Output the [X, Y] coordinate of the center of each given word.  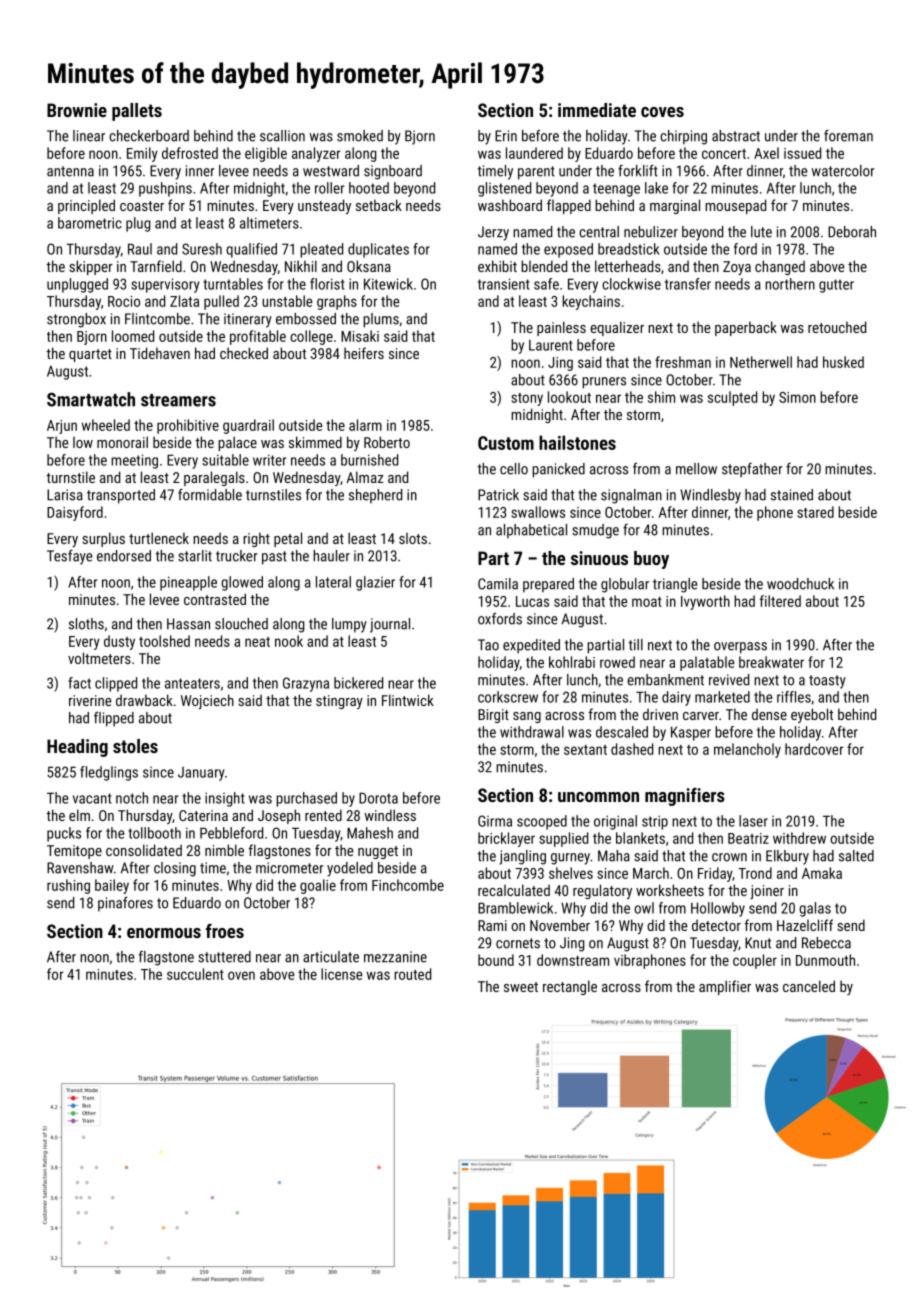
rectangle [570, 987]
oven [241, 975]
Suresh [202, 249]
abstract [736, 136]
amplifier [725, 987]
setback [379, 205]
